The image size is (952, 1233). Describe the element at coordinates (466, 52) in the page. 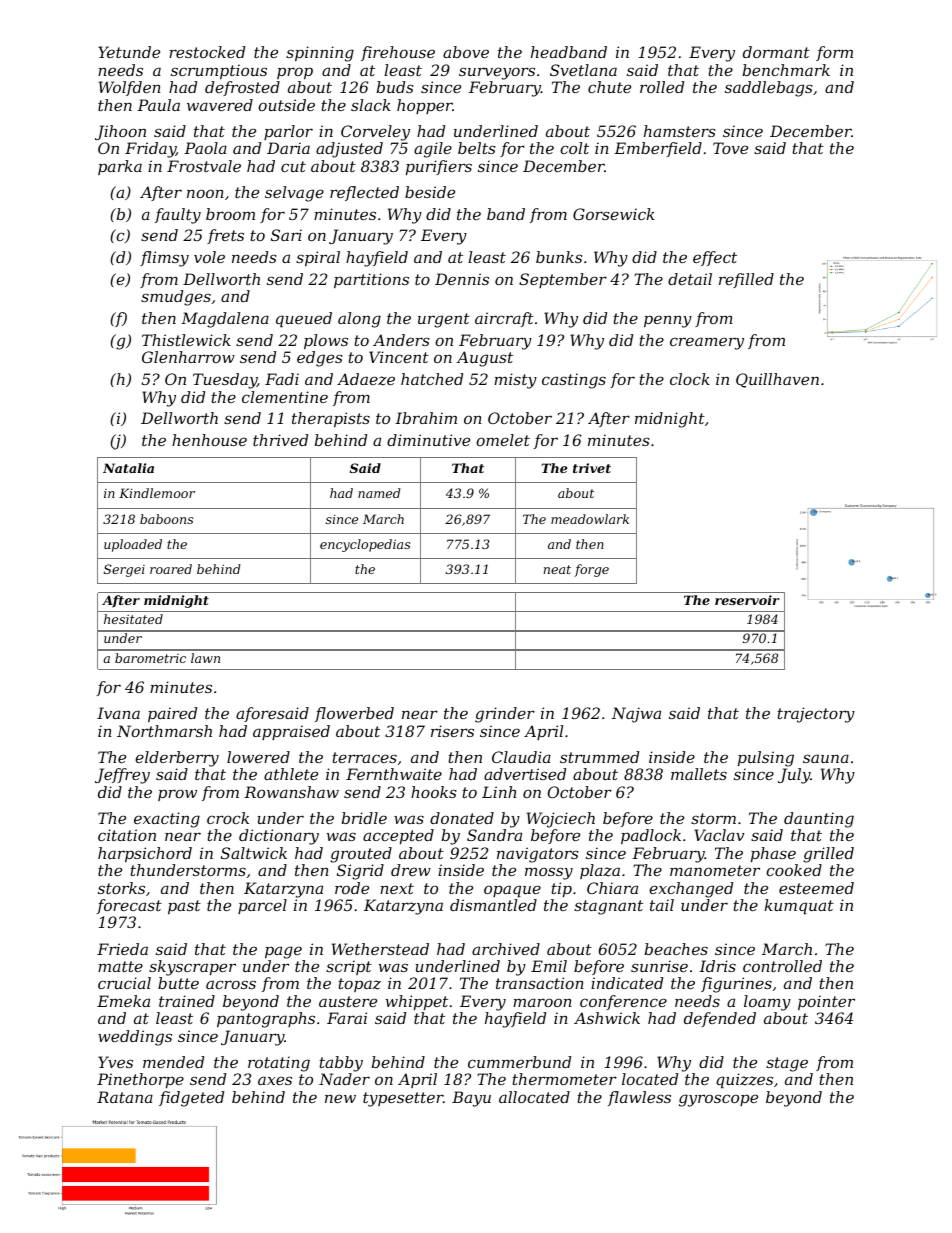

I see `above` at that location.
